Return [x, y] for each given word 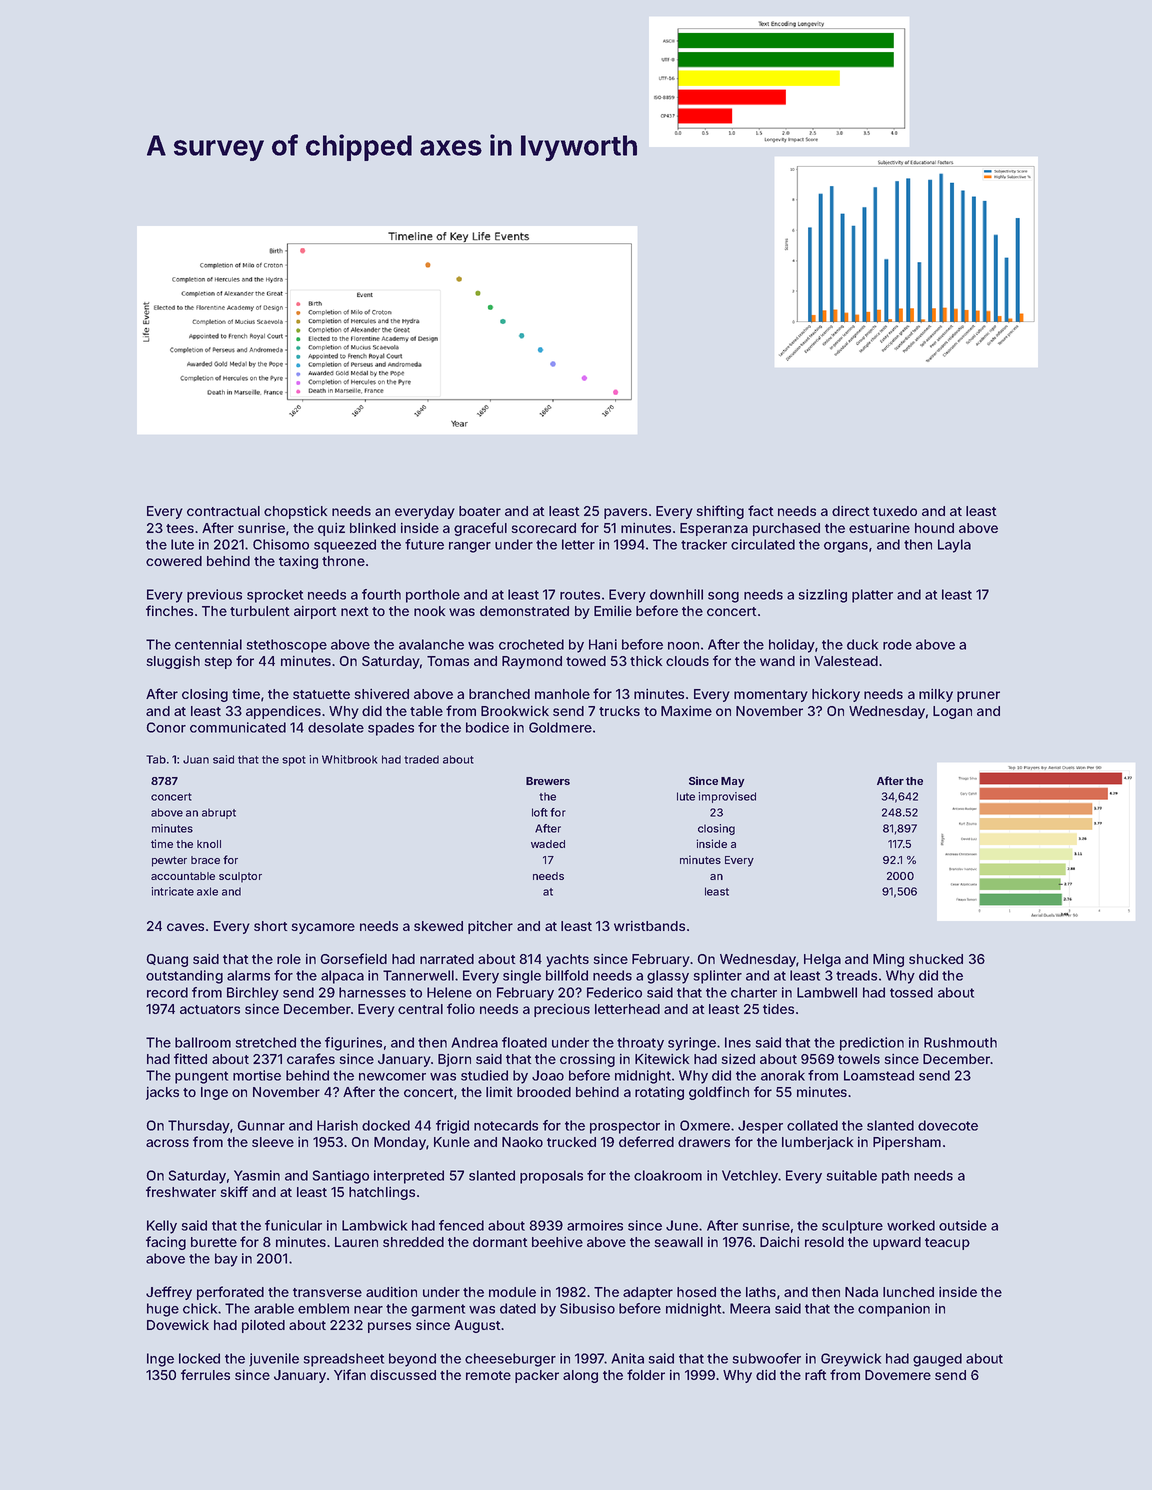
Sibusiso [587, 1308]
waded [548, 844]
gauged [937, 1360]
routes [580, 595]
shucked [936, 959]
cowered [174, 561]
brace [205, 860]
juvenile [274, 1359]
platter [872, 596]
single [522, 977]
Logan [952, 712]
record [167, 992]
